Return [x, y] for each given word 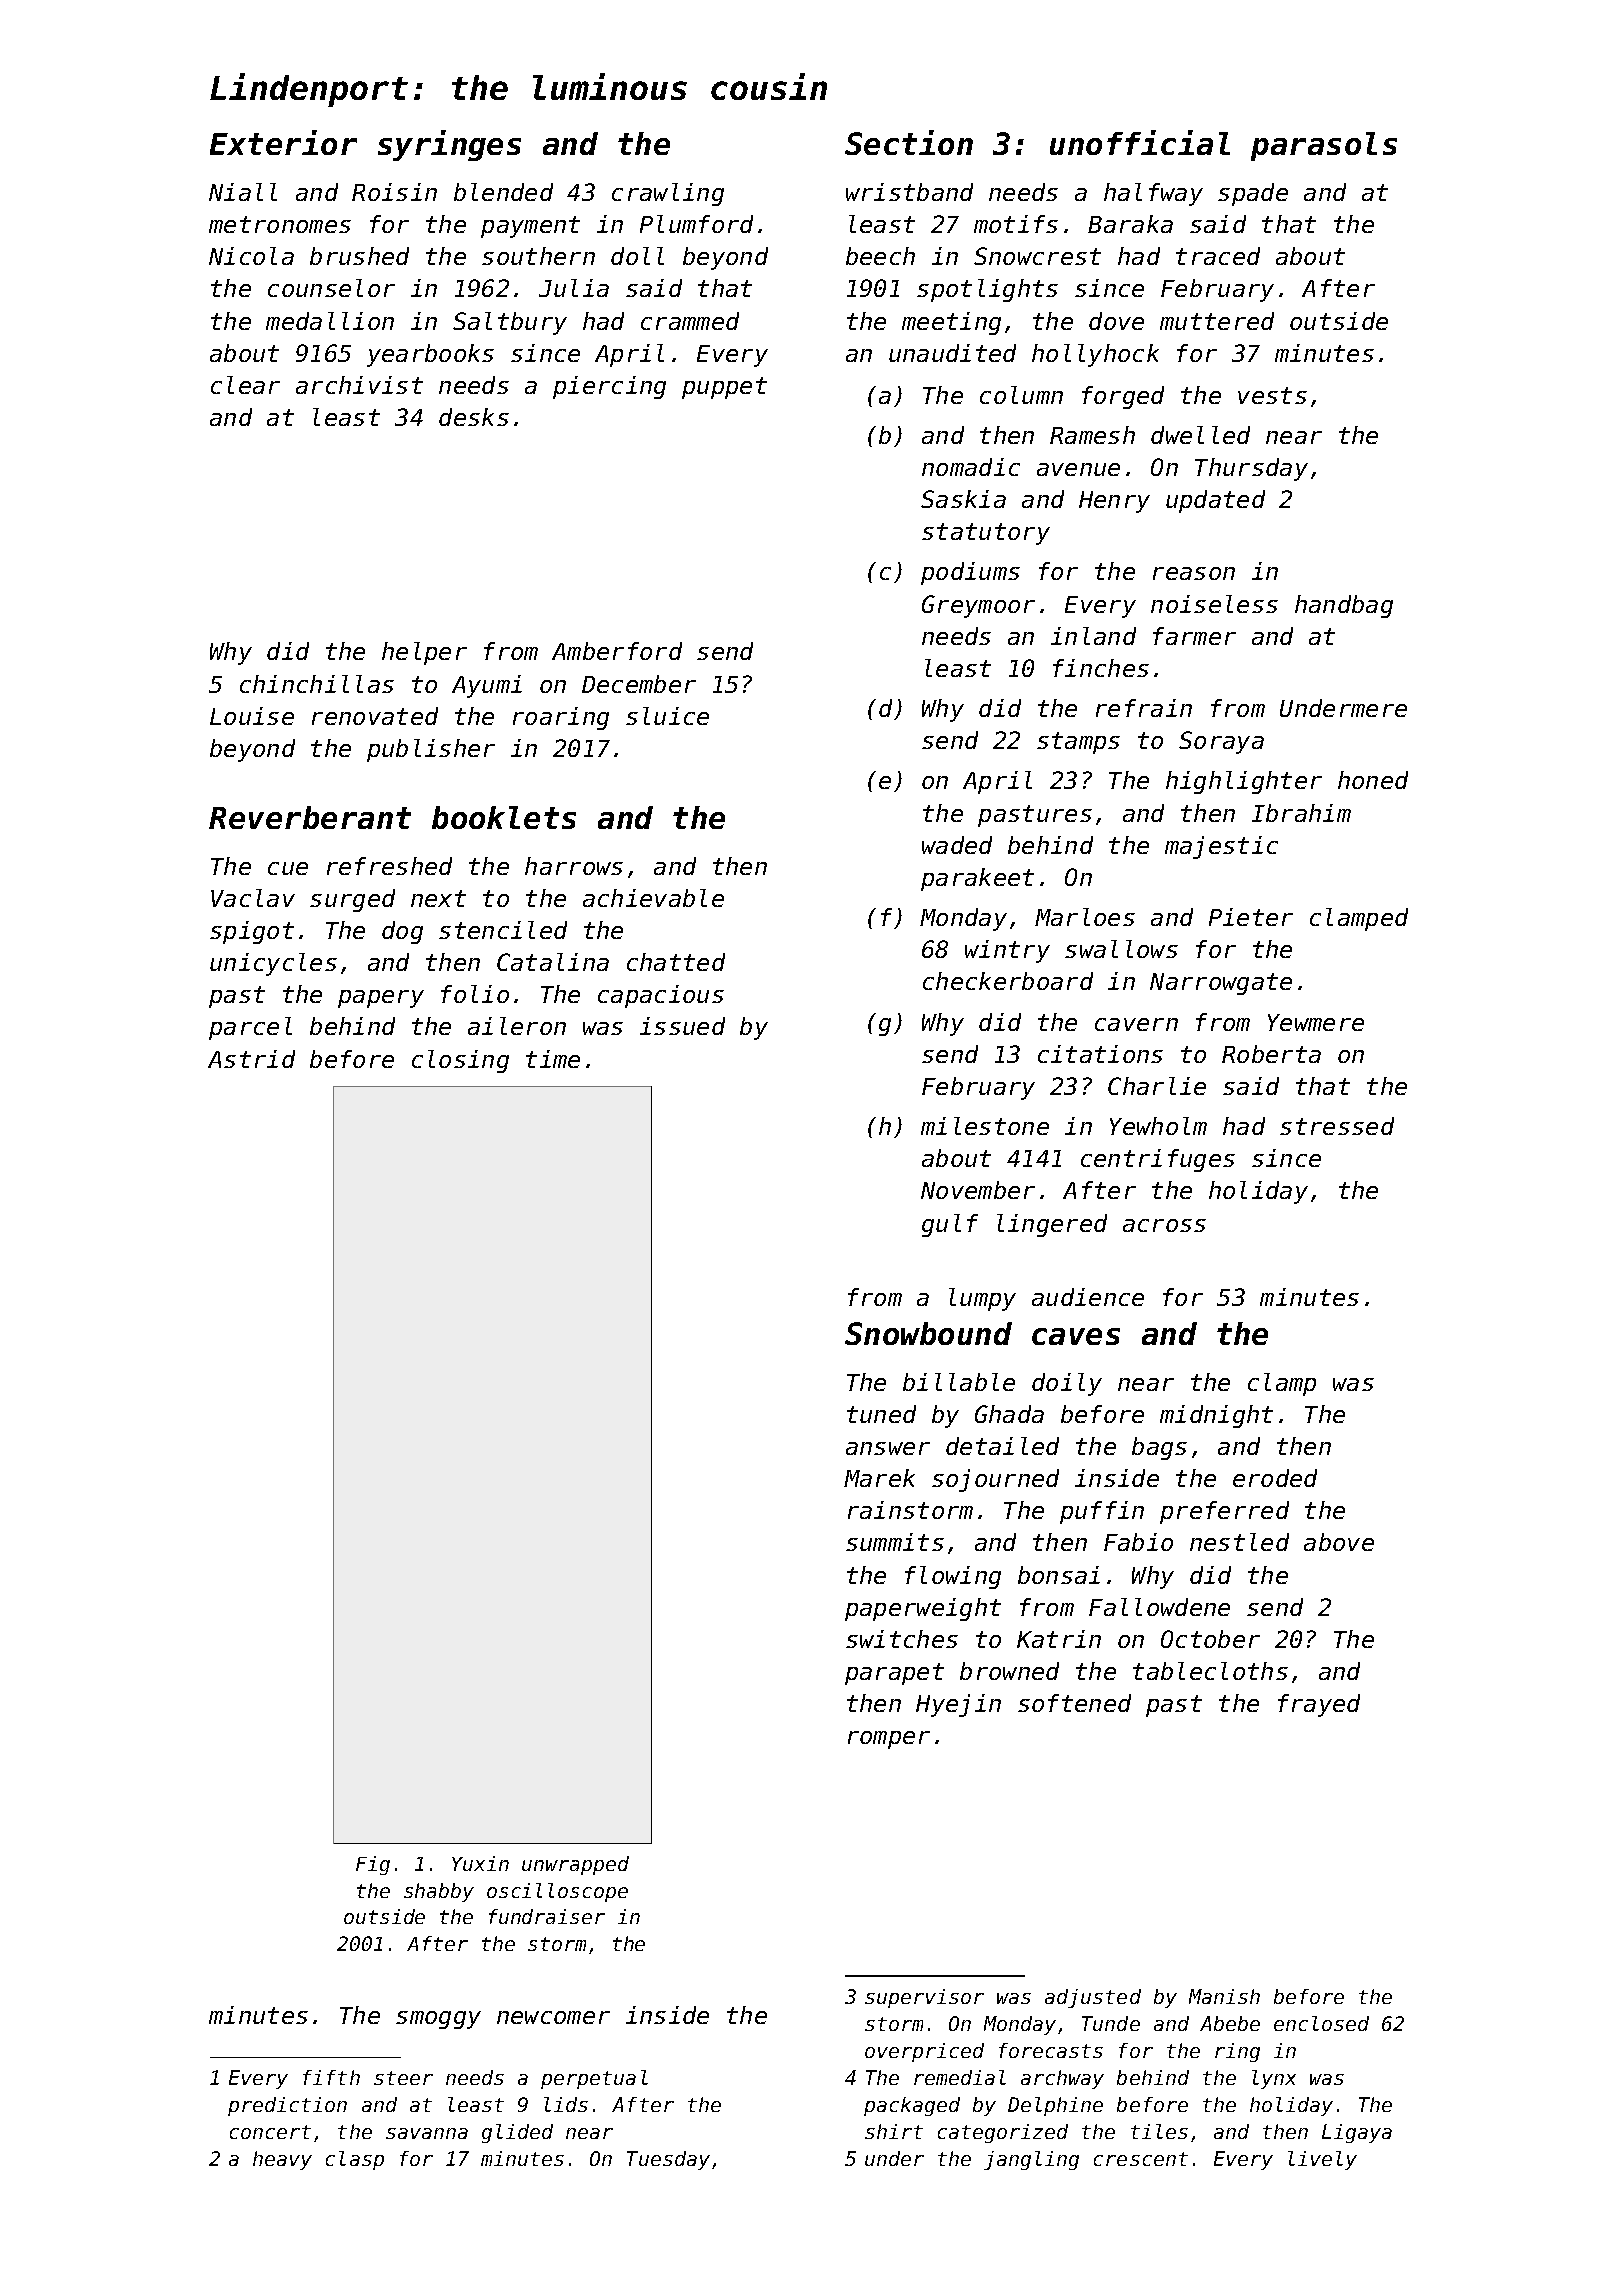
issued [682, 1026]
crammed [690, 321]
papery [381, 999]
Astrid [251, 1059]
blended [503, 192]
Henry [1114, 502]
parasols [1324, 146]
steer [403, 2078]
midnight [1216, 1416]
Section [909, 142]
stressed [1337, 1126]
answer [888, 1448]
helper [424, 653]
